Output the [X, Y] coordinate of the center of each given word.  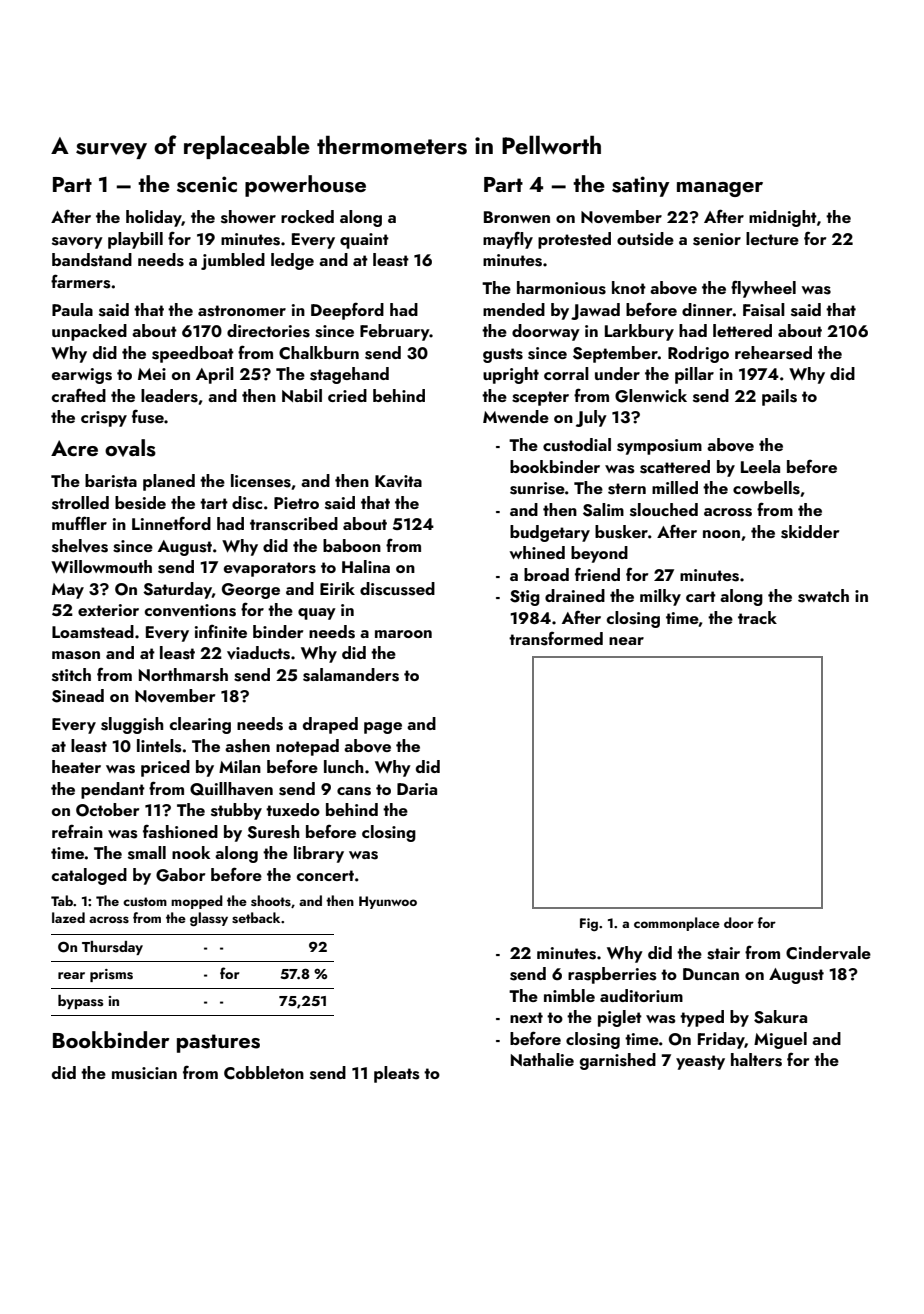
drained [575, 595]
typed [702, 1018]
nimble [569, 995]
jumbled [233, 261]
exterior [108, 610]
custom [145, 901]
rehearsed [773, 353]
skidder [810, 532]
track [757, 617]
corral [566, 373]
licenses [261, 481]
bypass [80, 1002]
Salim [603, 510]
